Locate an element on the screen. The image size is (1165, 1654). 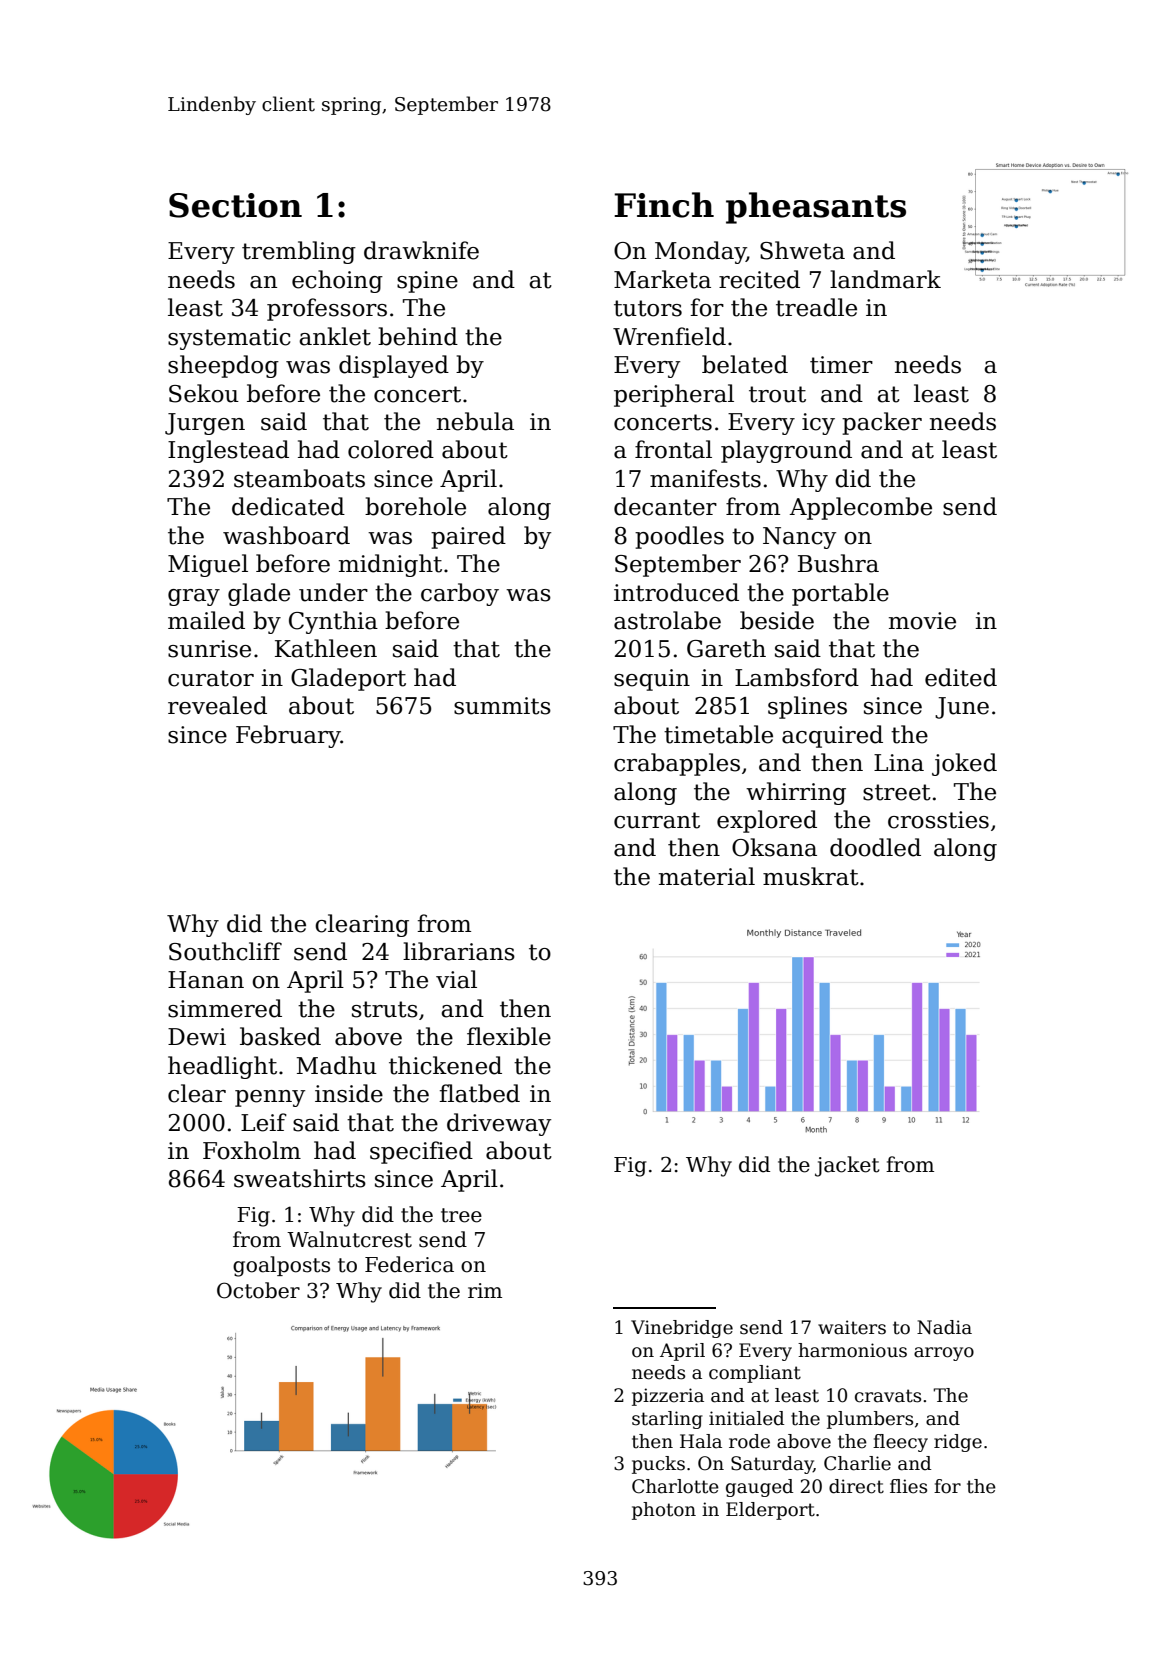
spine is located at coordinates (427, 282).
